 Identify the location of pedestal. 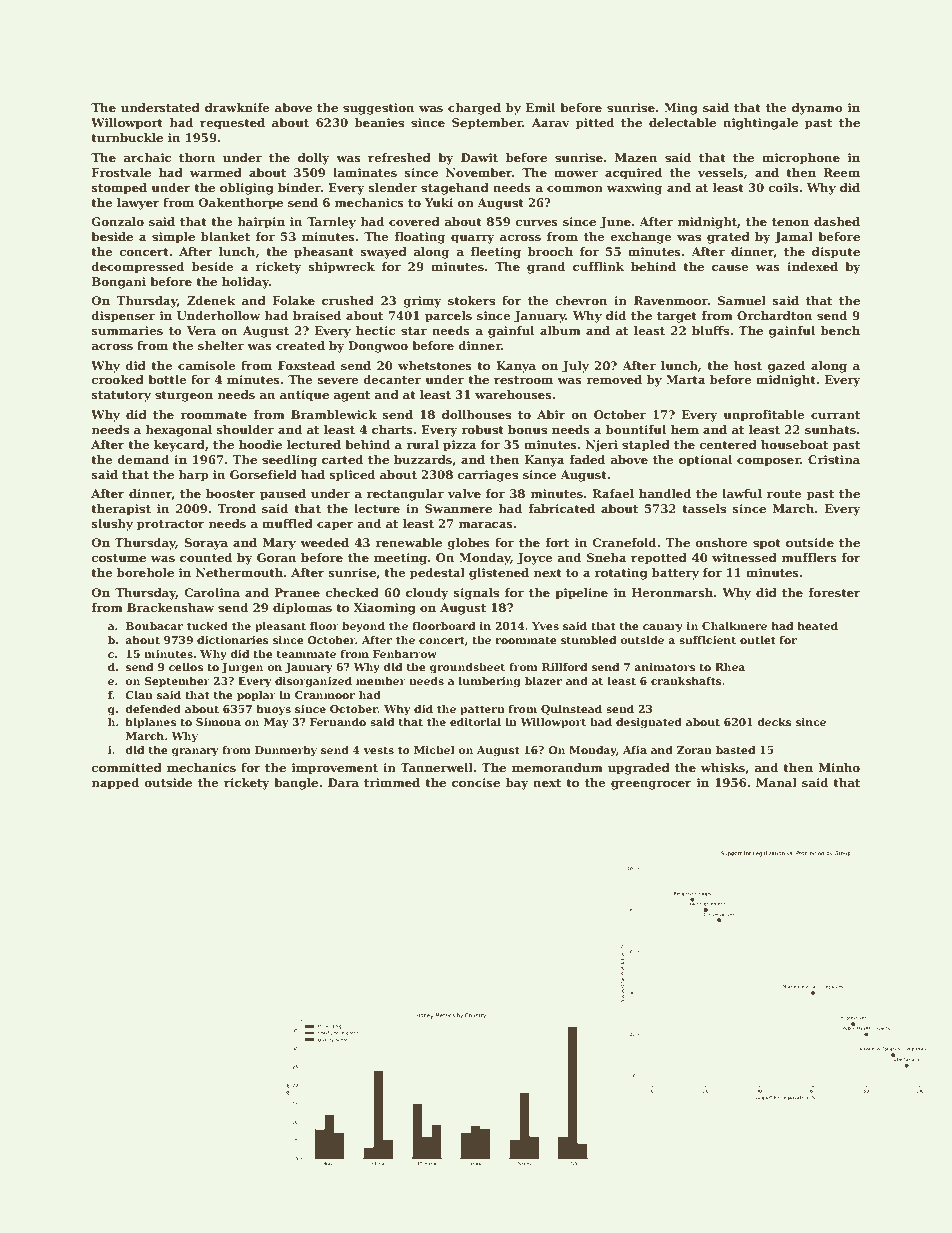
(437, 574).
